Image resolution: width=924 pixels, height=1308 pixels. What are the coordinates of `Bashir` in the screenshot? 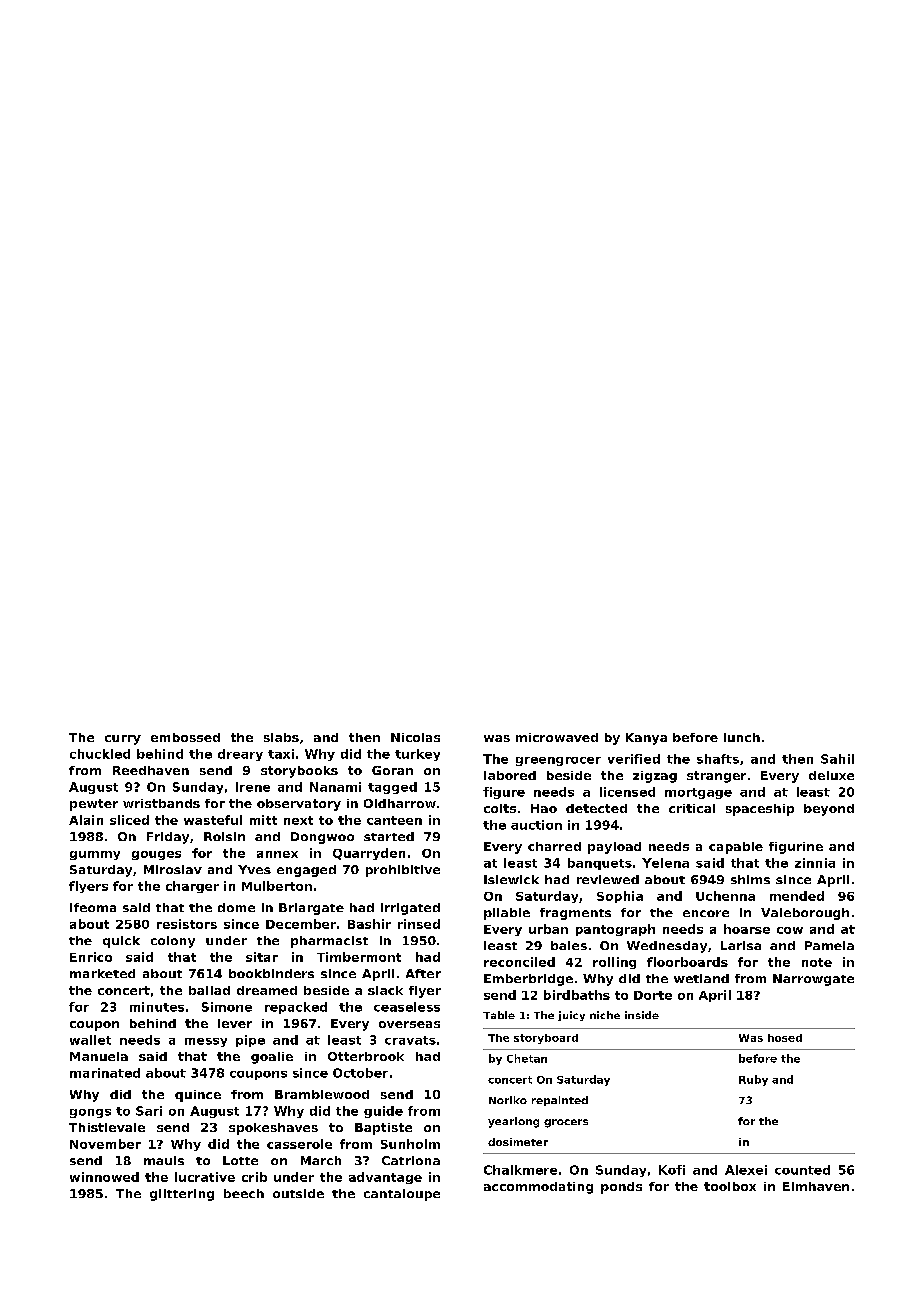 It's located at (369, 924).
